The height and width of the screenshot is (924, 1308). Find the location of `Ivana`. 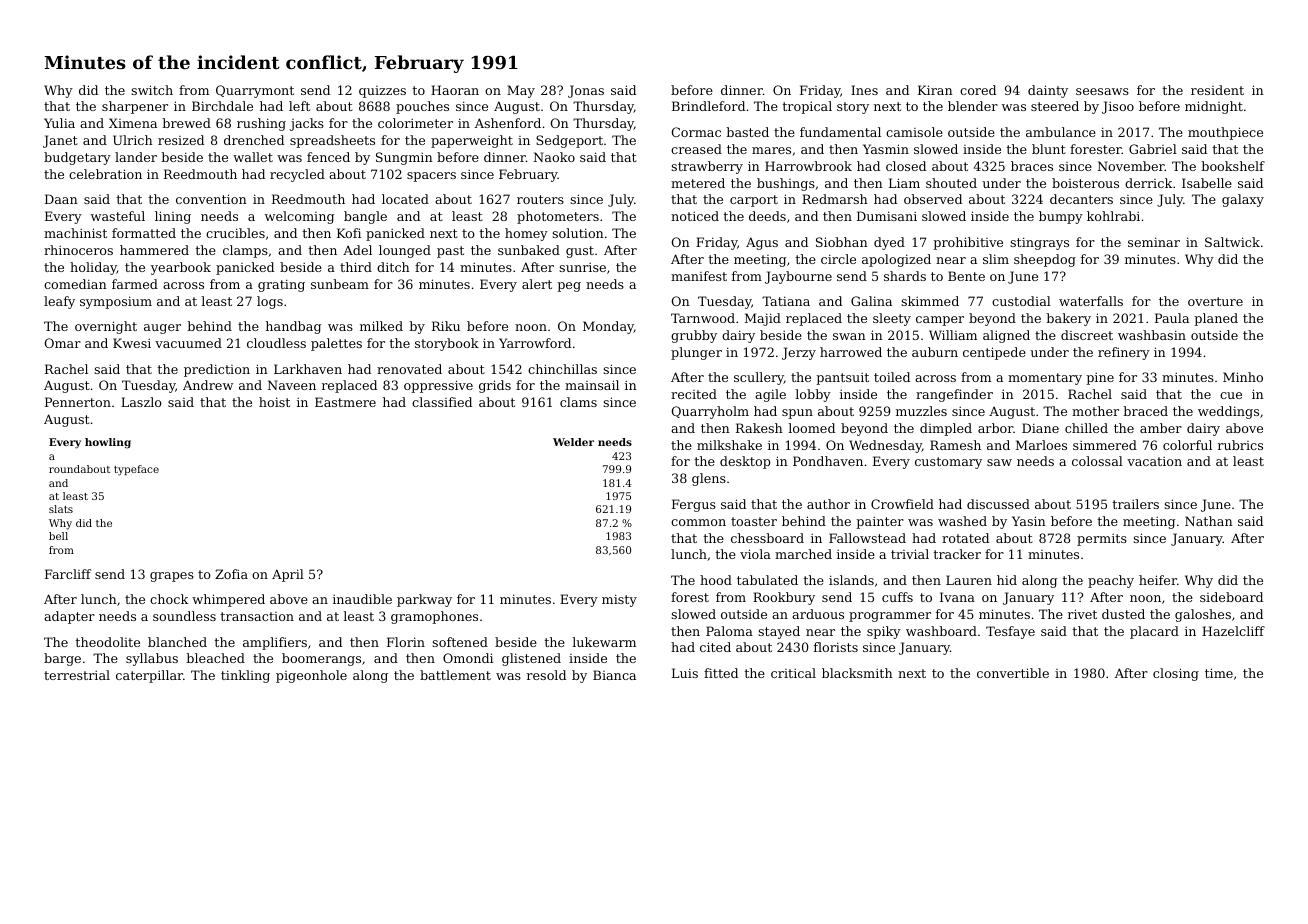

Ivana is located at coordinates (957, 597).
